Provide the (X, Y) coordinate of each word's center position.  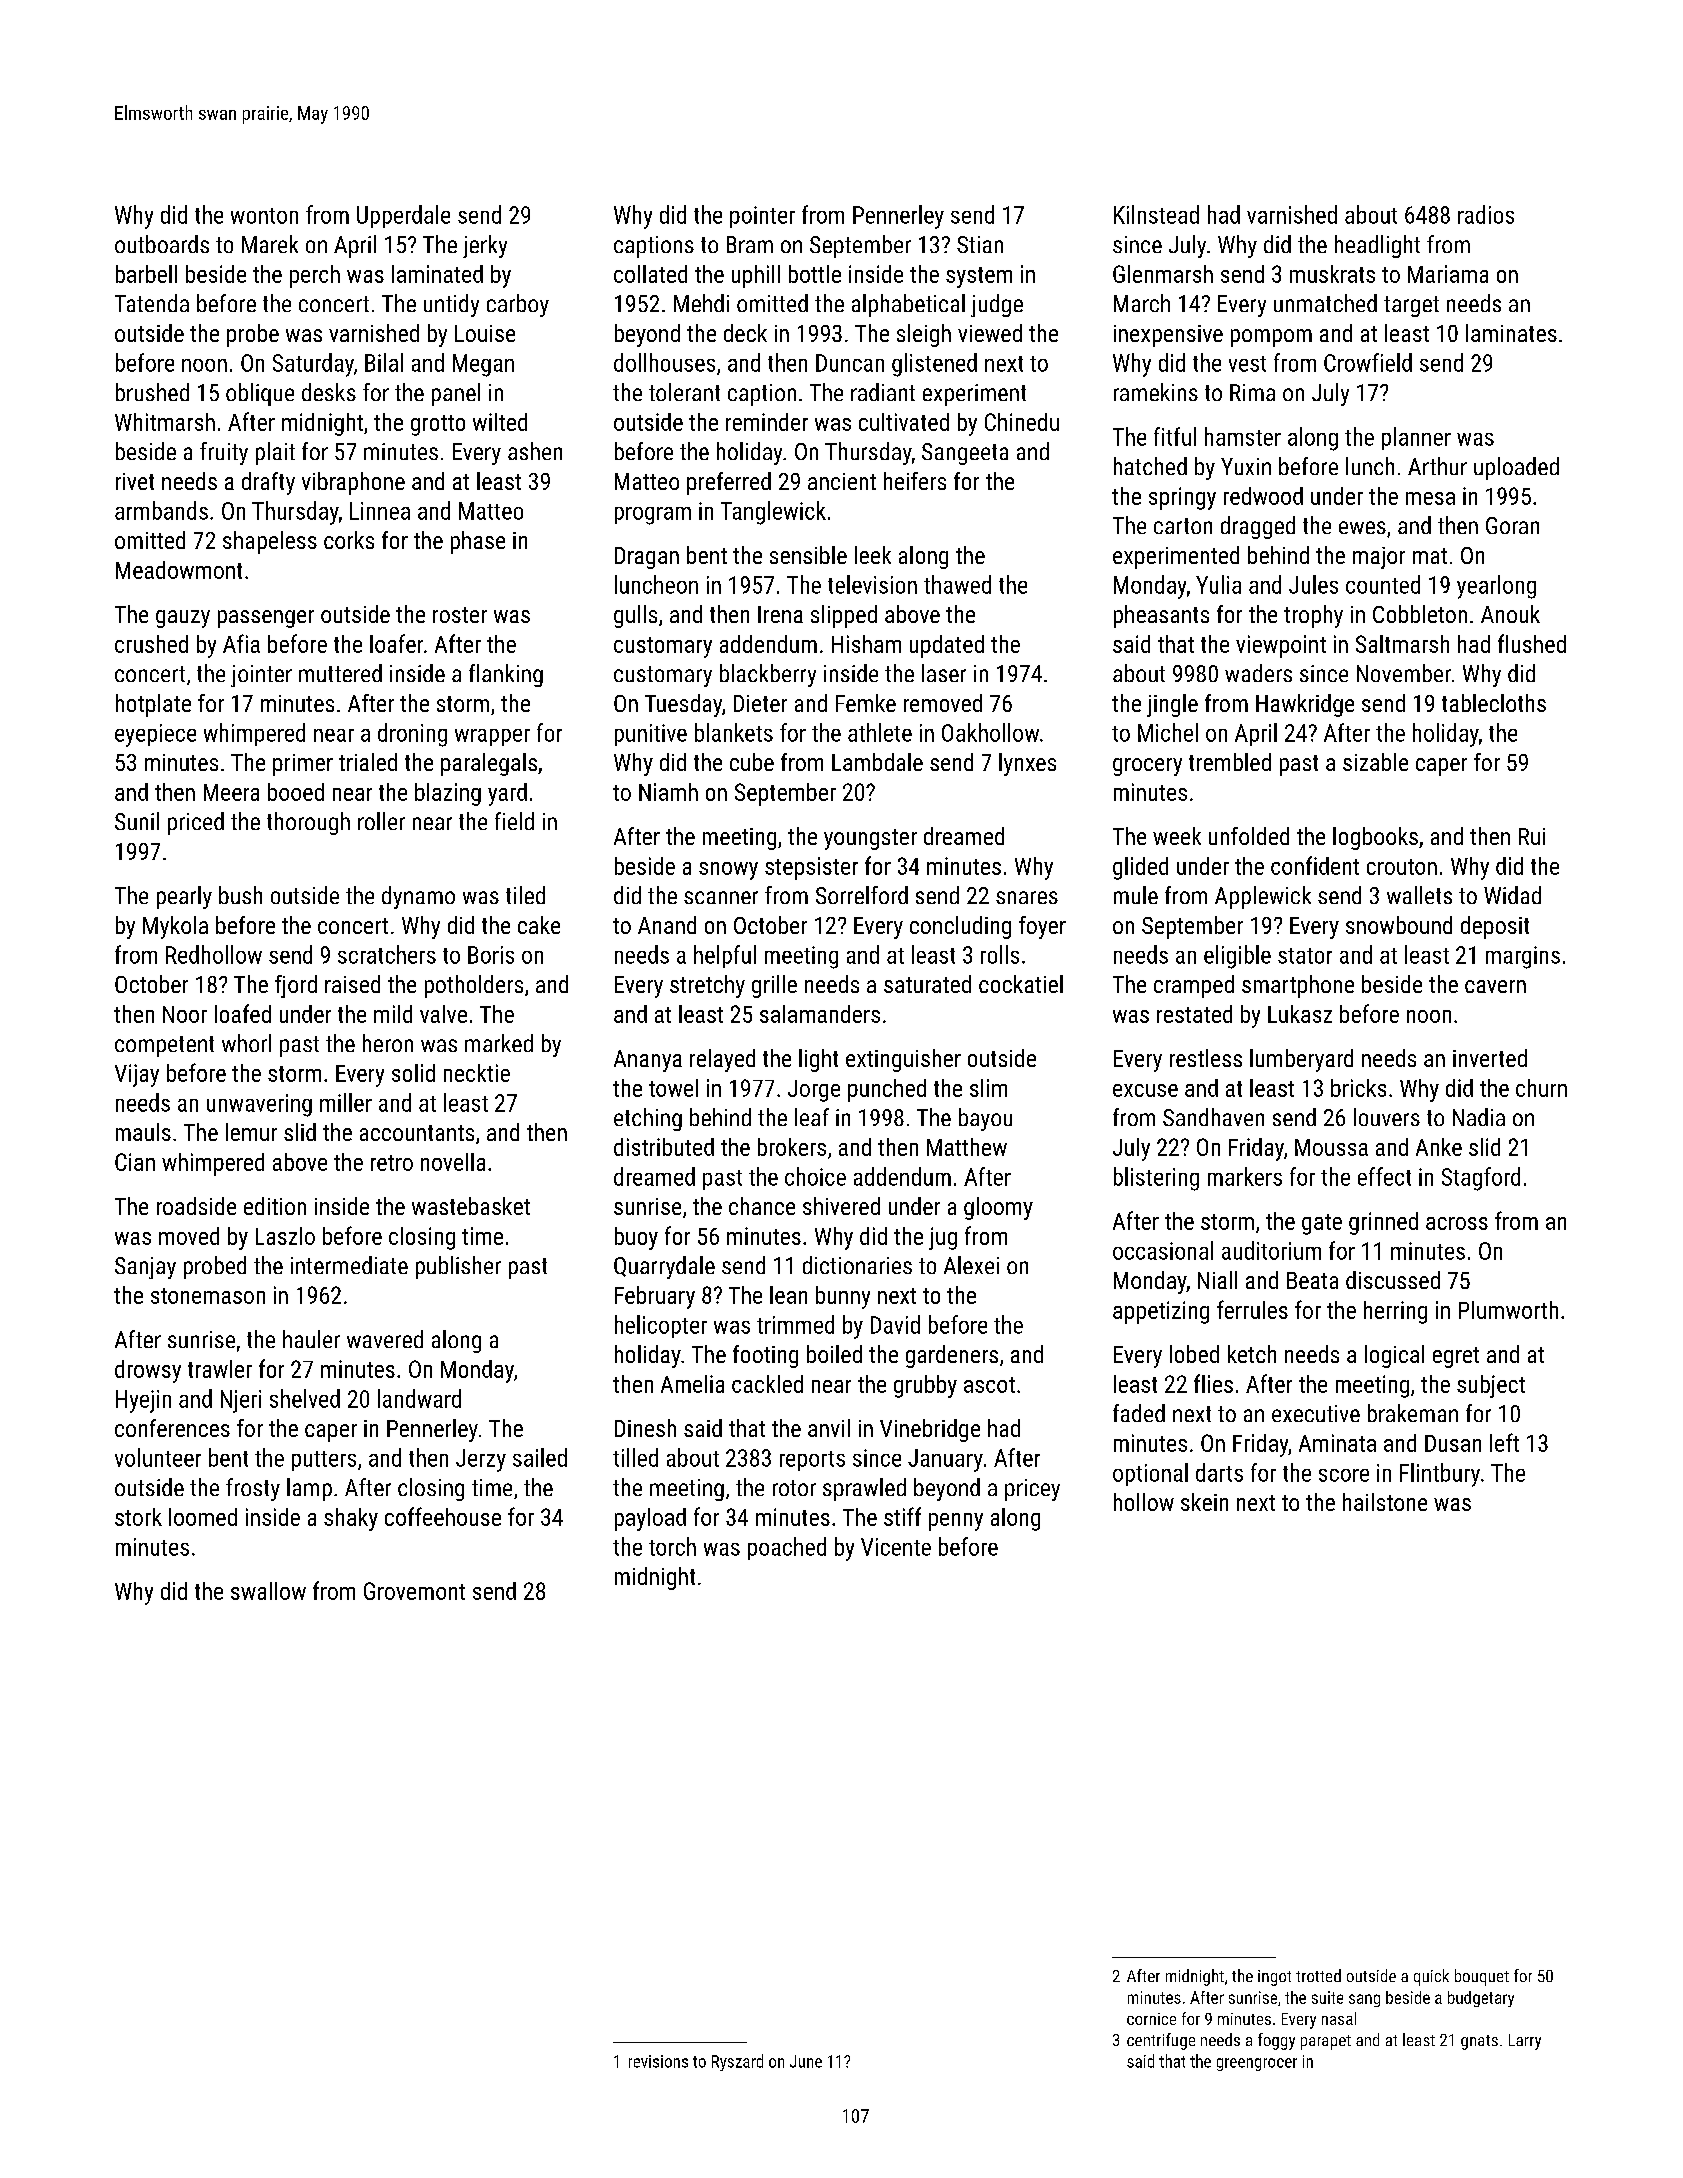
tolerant (684, 392)
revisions (658, 2061)
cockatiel (1021, 984)
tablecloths (1494, 703)
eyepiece (155, 735)
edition (275, 1206)
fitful (1175, 436)
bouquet (1482, 1977)
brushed (152, 392)
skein (1204, 1502)
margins (1523, 957)
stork (138, 1517)
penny (956, 1522)
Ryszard (737, 2062)
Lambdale (877, 762)
